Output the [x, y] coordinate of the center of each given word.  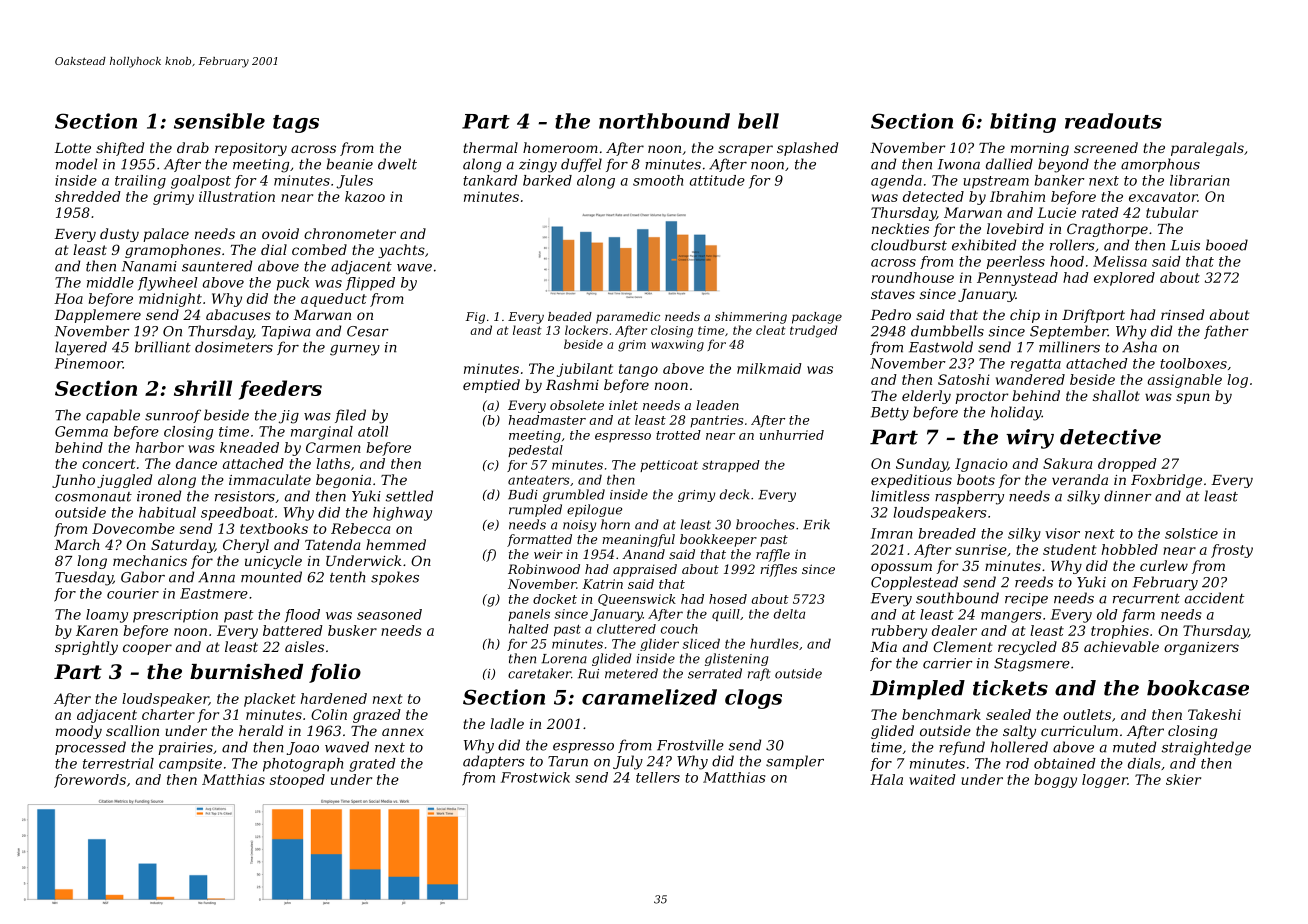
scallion [132, 730]
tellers [658, 777]
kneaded [249, 447]
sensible [219, 121]
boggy [1055, 781]
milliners [1069, 347]
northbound [664, 121]
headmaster [547, 420]
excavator [1163, 197]
